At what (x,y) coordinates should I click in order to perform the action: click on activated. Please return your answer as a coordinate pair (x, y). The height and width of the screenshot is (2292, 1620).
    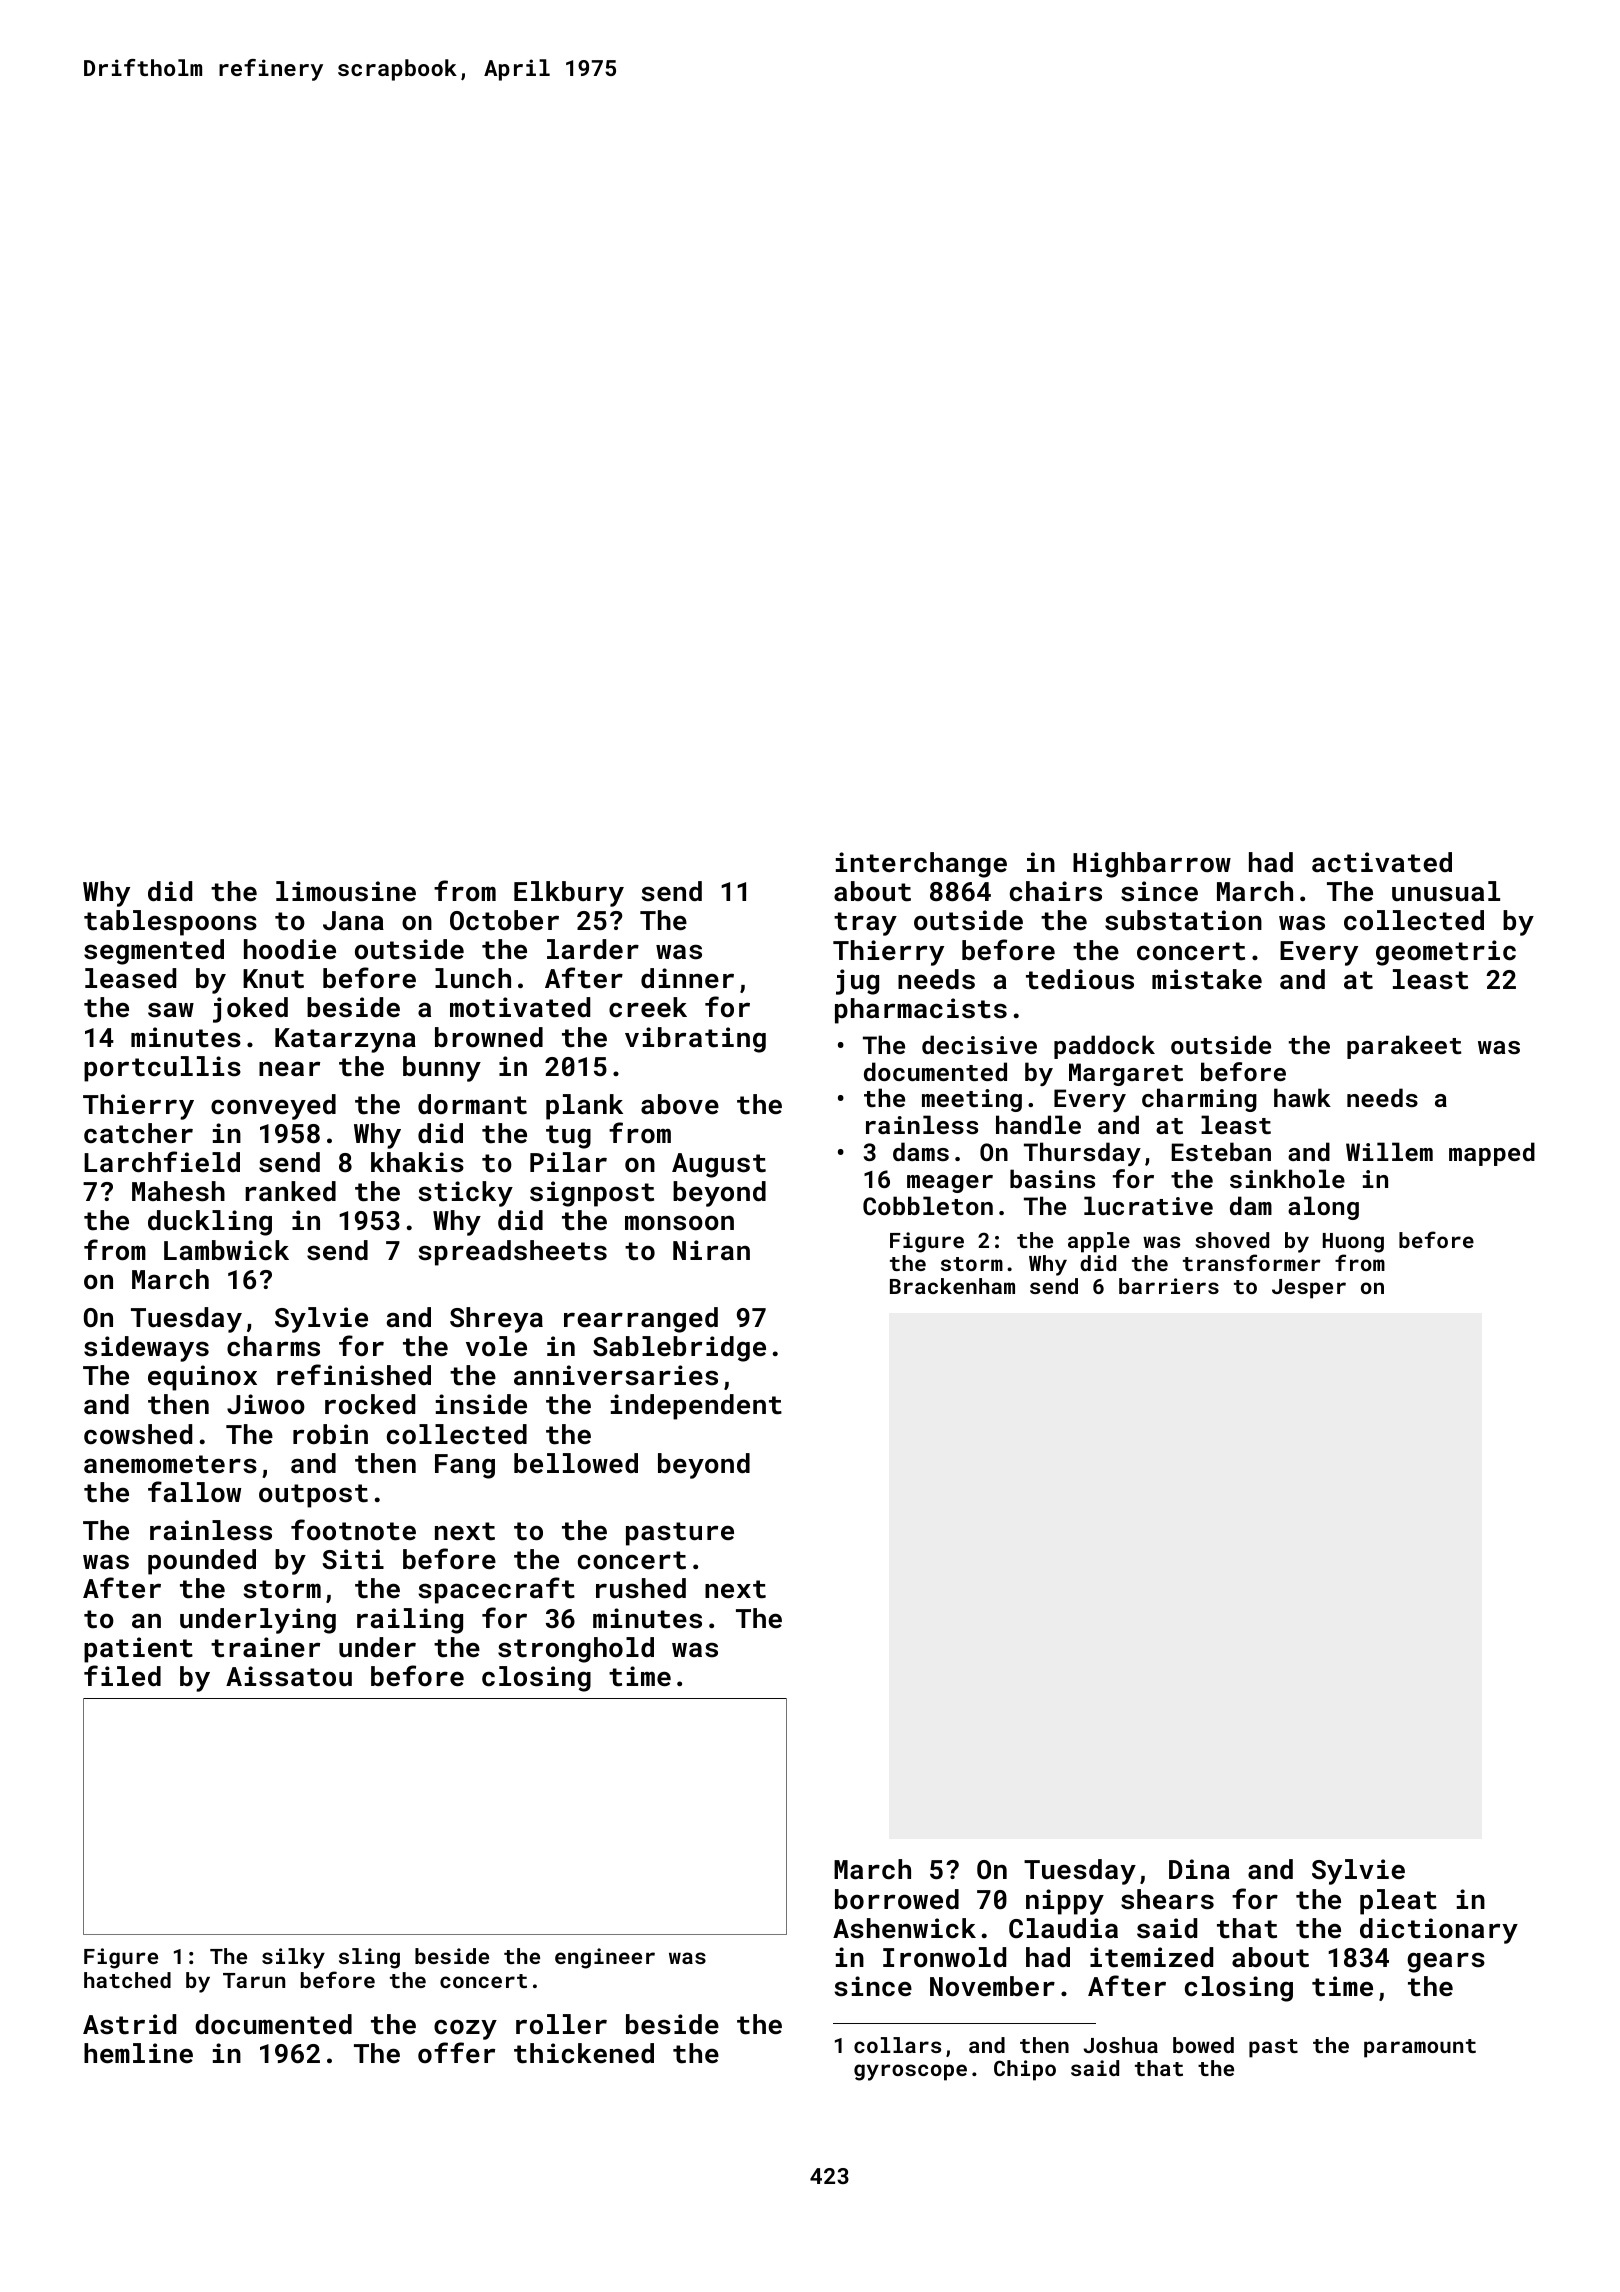
    Looking at the image, I should click on (1382, 862).
